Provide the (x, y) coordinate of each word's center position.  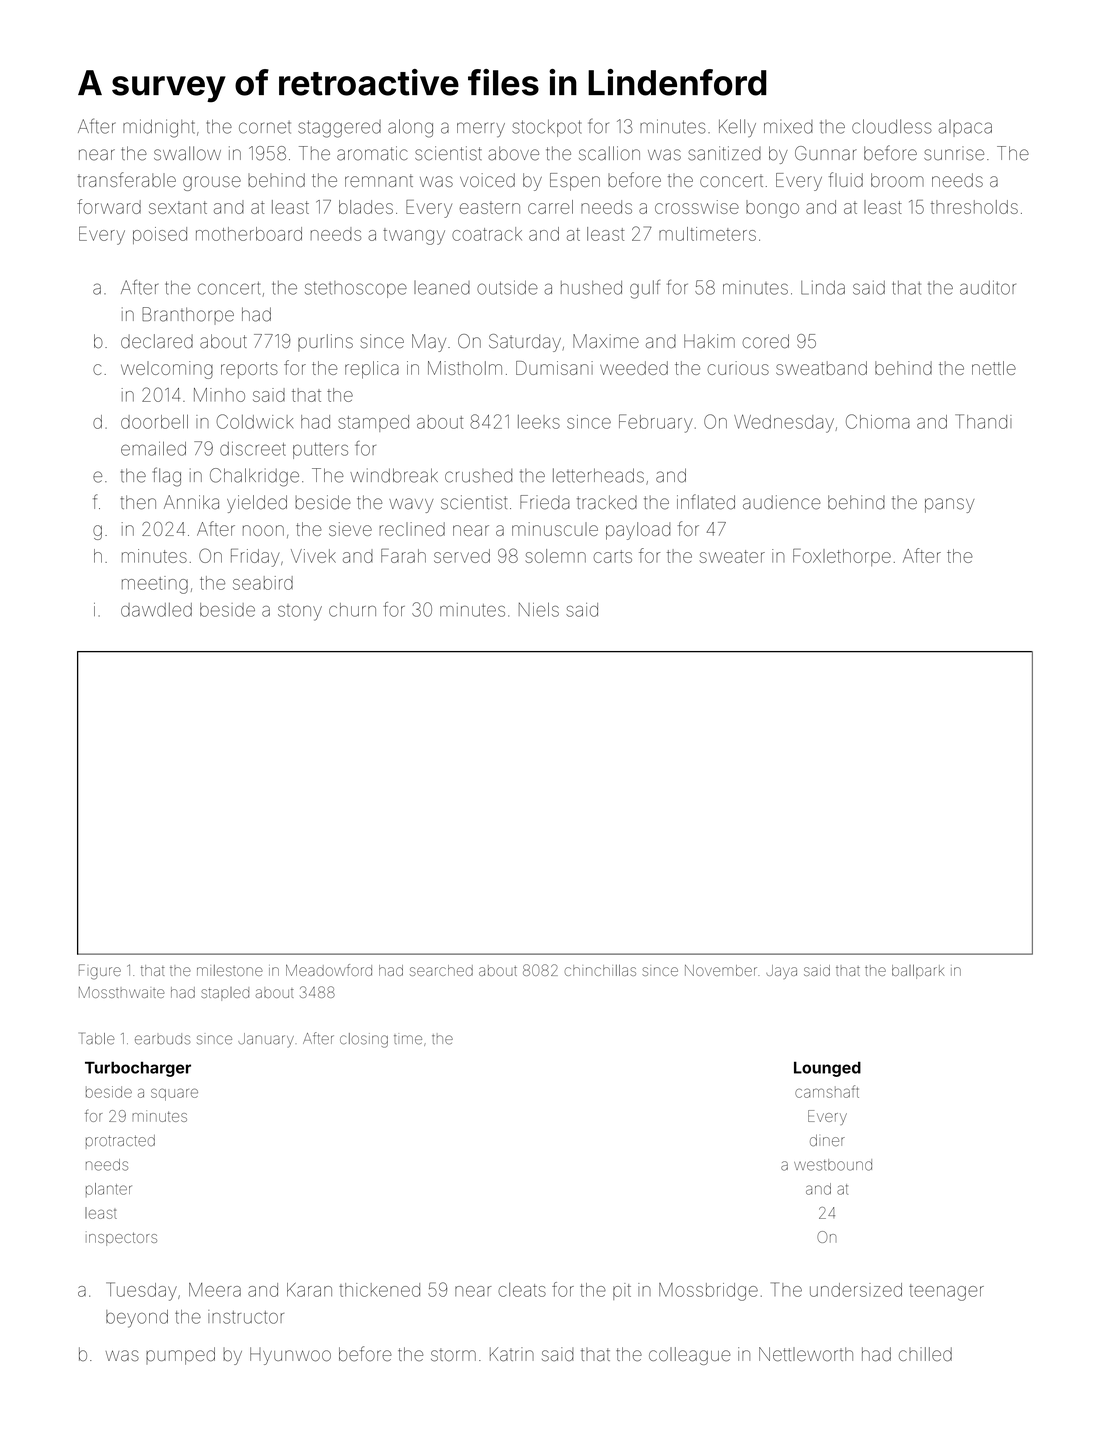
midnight (159, 128)
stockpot (546, 128)
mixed (788, 127)
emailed (153, 449)
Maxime (606, 341)
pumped (180, 1356)
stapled (225, 994)
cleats (522, 1290)
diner (827, 1140)
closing (364, 1040)
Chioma (878, 421)
